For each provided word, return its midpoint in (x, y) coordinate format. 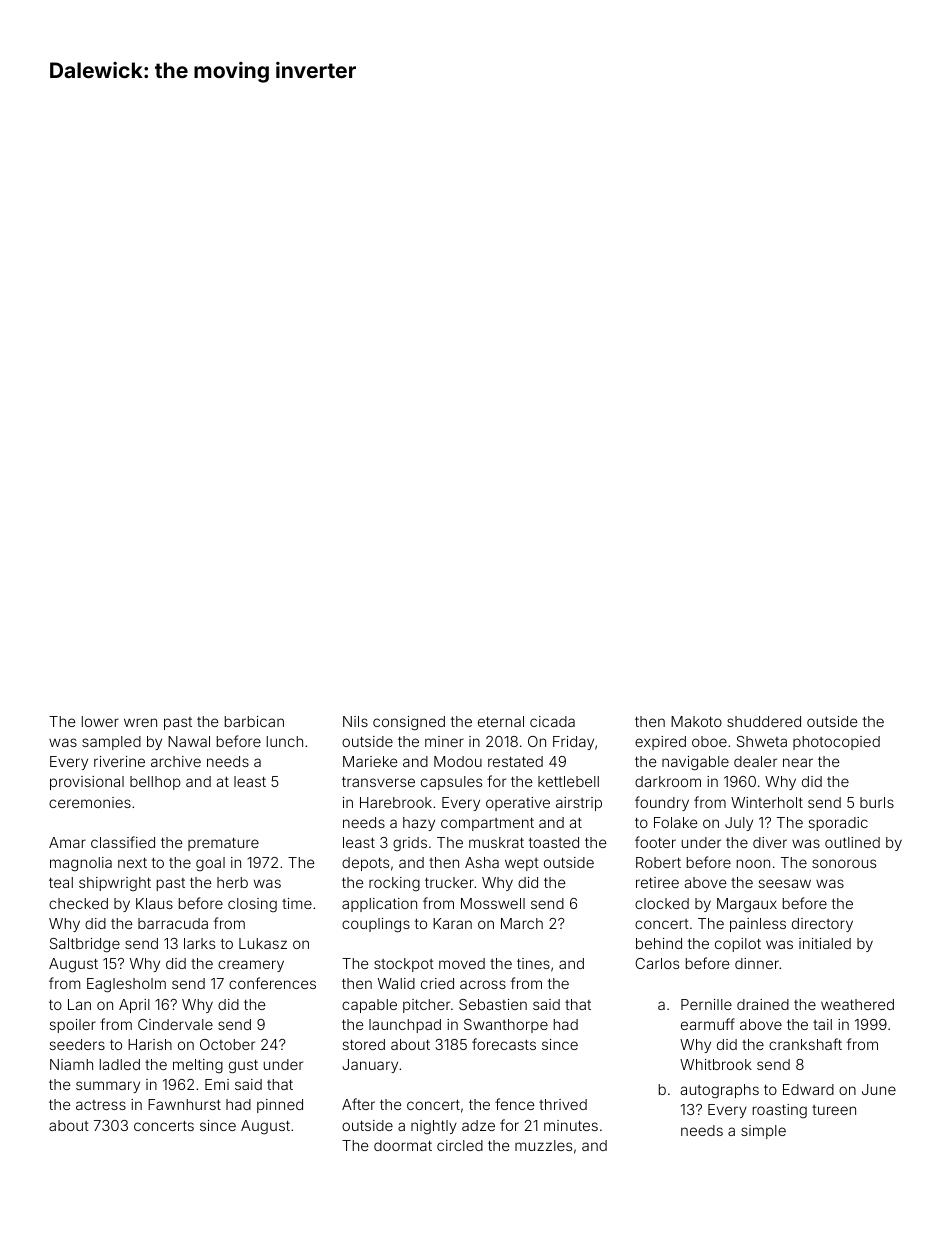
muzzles (543, 1145)
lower (100, 721)
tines (533, 963)
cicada (552, 721)
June (879, 1089)
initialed (825, 943)
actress (101, 1105)
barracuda (173, 923)
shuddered (764, 721)
